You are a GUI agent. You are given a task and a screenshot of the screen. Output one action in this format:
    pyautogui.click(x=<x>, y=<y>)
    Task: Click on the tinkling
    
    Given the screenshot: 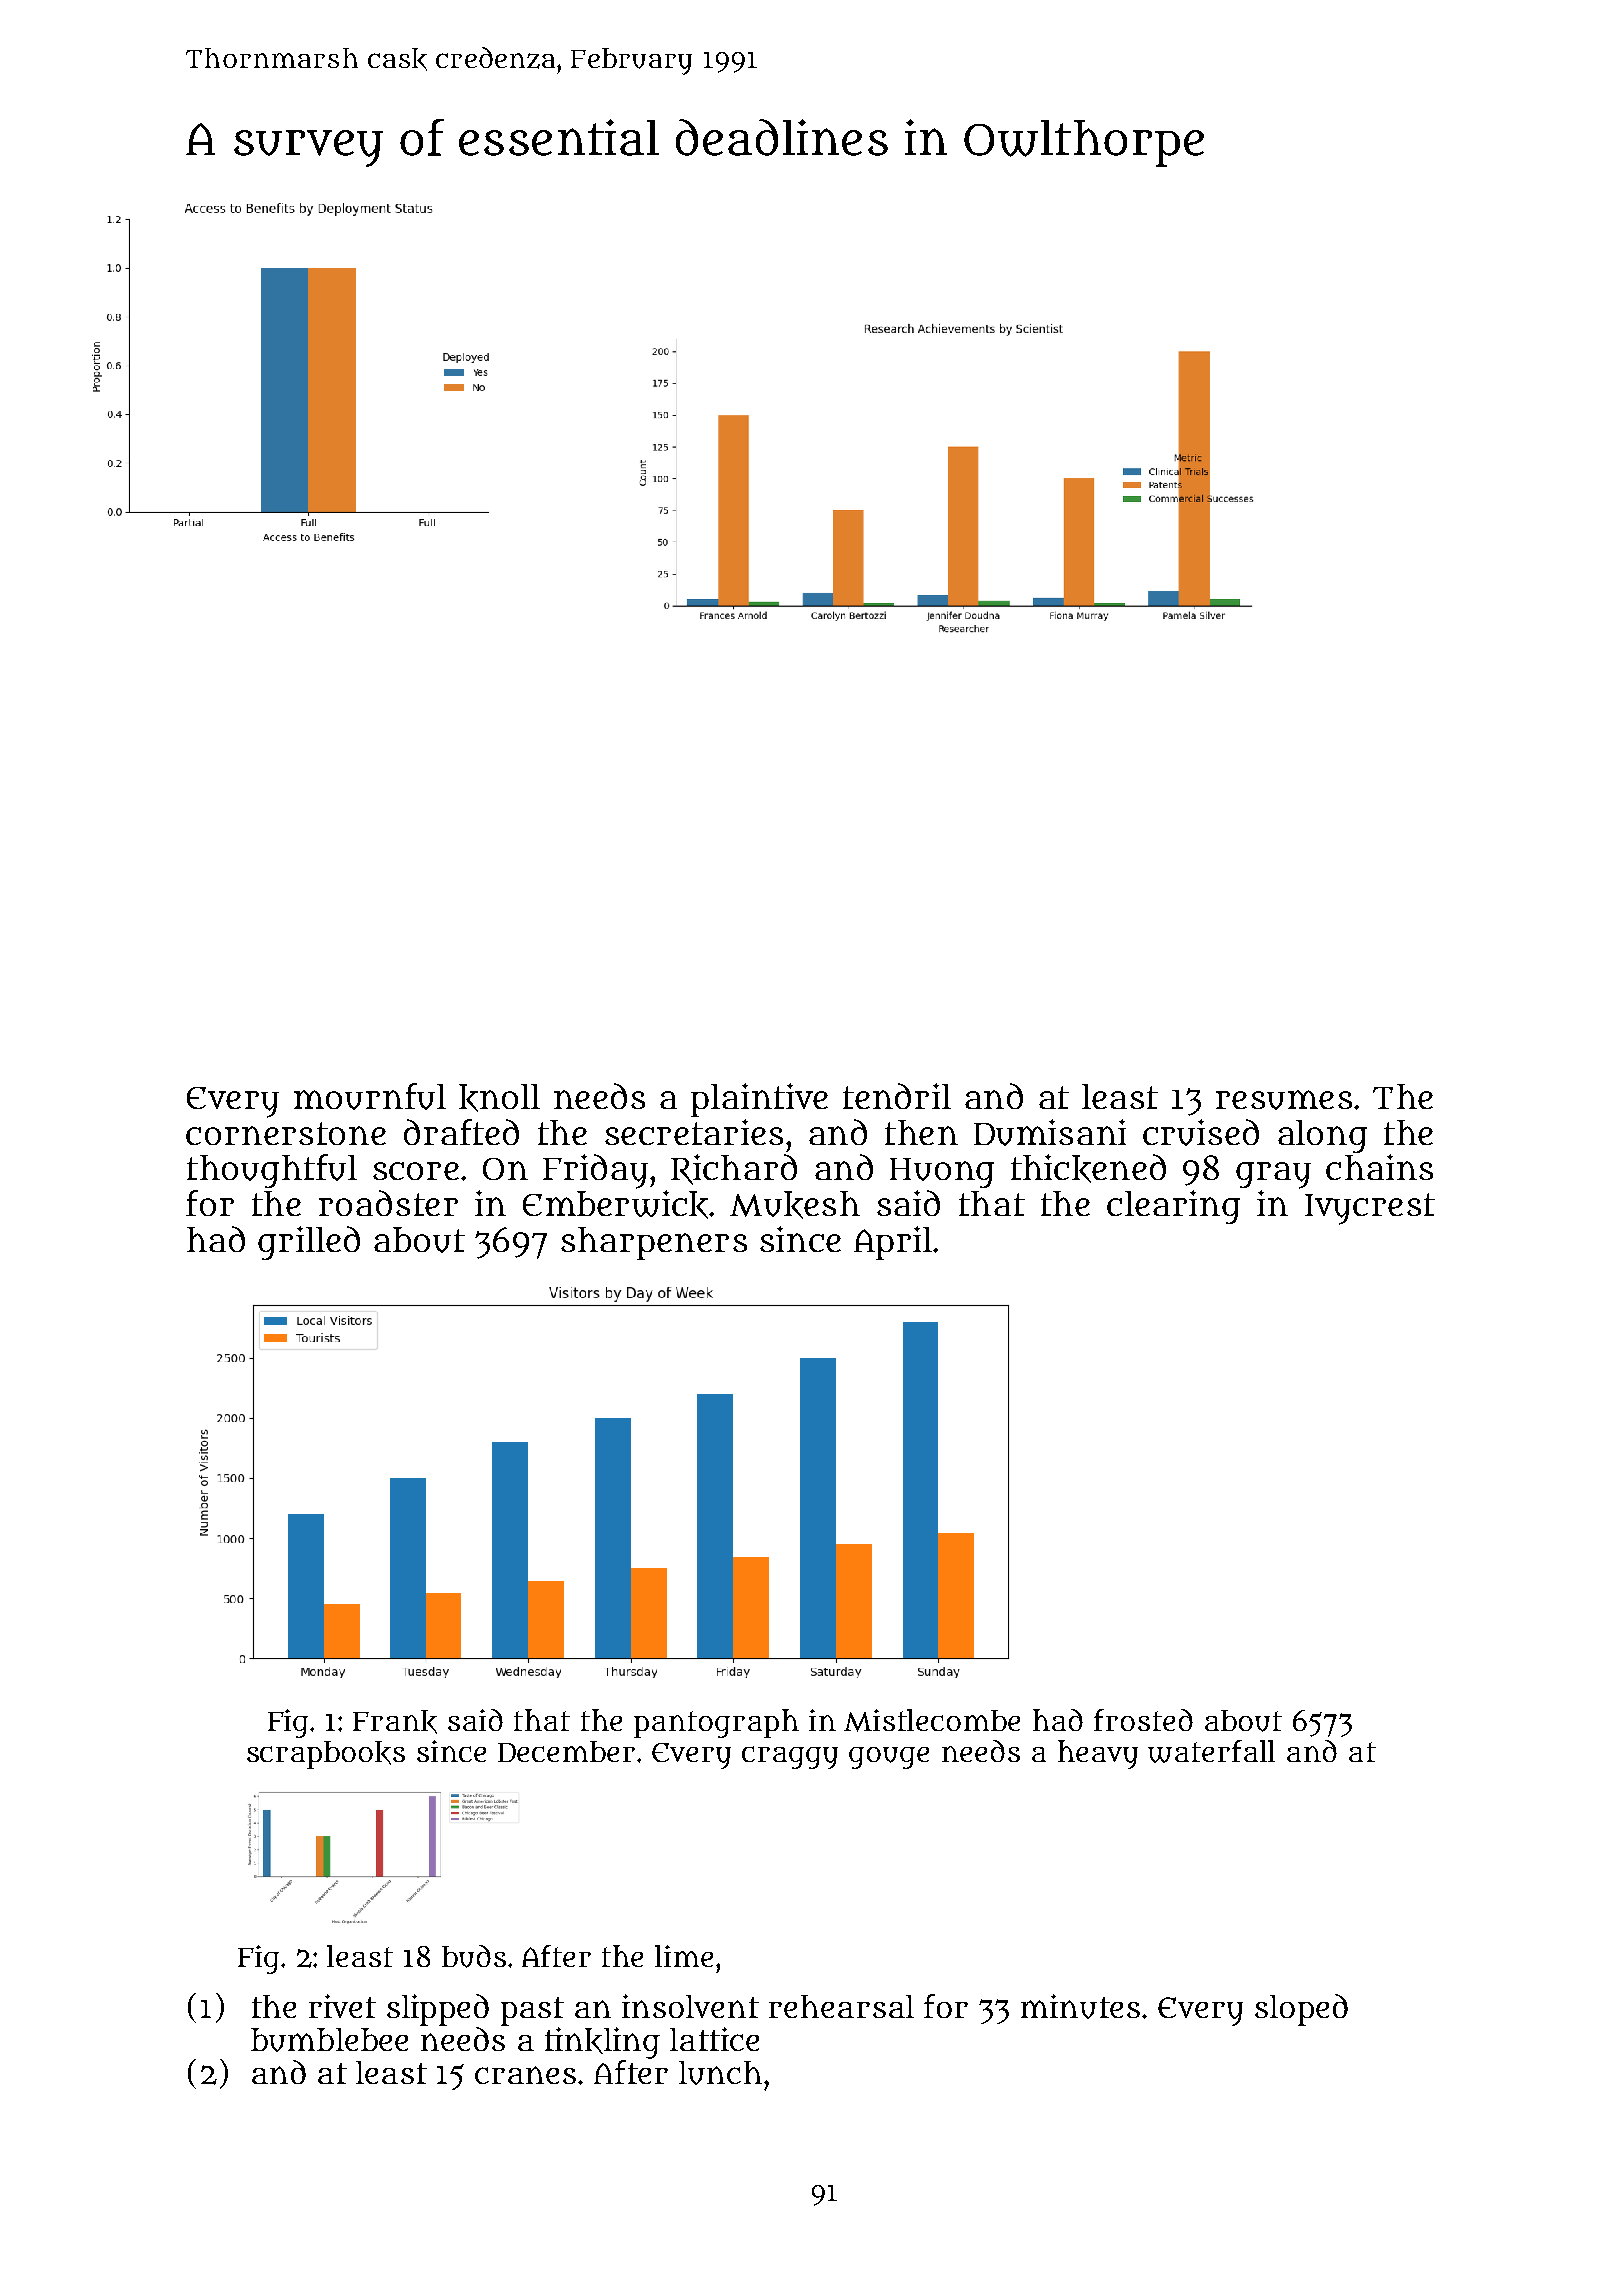 What is the action you would take?
    pyautogui.click(x=602, y=2043)
